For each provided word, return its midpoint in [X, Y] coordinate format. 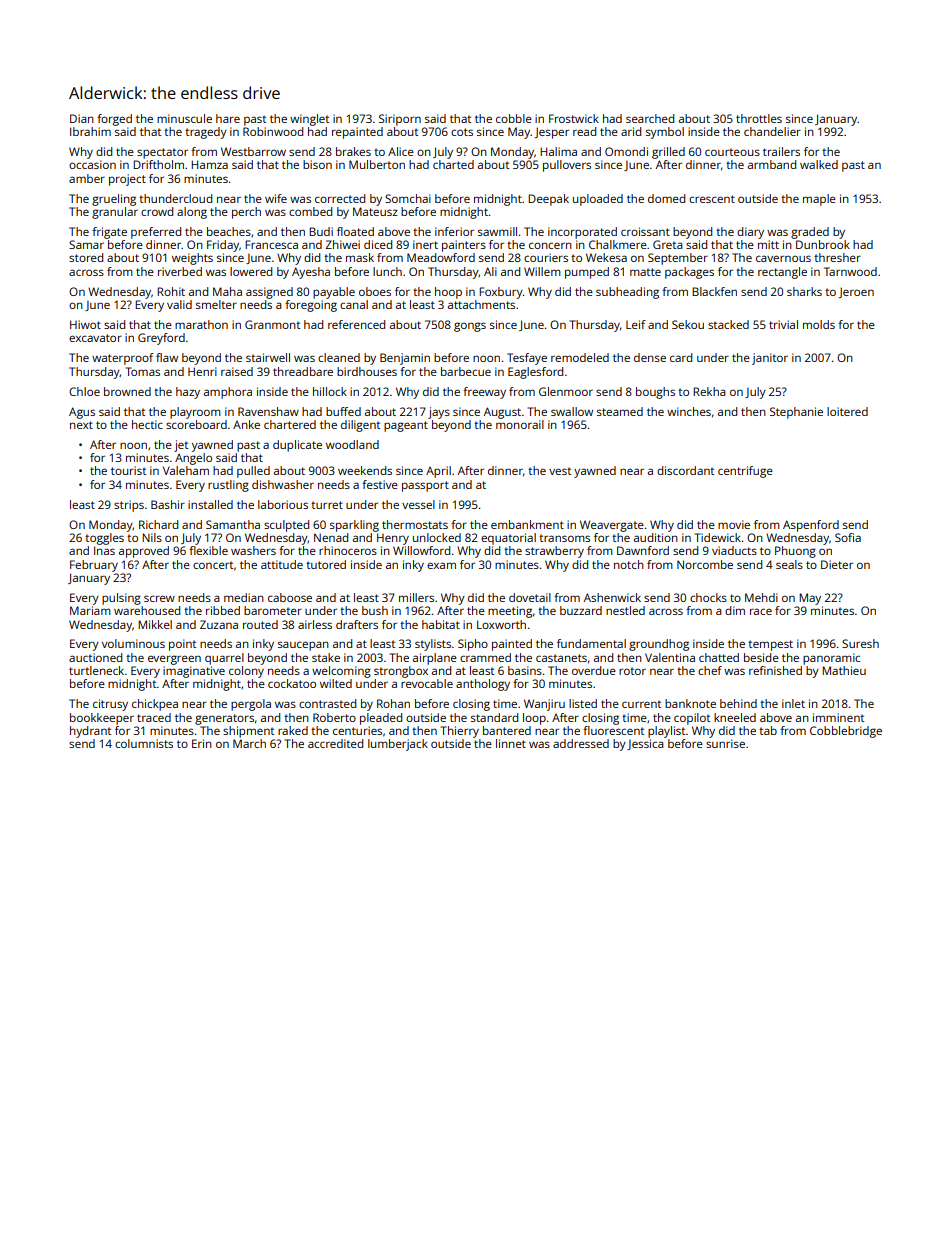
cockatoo [292, 683]
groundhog [659, 645]
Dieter [837, 564]
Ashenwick [612, 597]
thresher [837, 257]
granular [115, 213]
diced [378, 244]
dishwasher [283, 484]
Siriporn [400, 120]
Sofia [848, 537]
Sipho [473, 645]
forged [114, 120]
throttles [759, 118]
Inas [104, 550]
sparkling [354, 526]
